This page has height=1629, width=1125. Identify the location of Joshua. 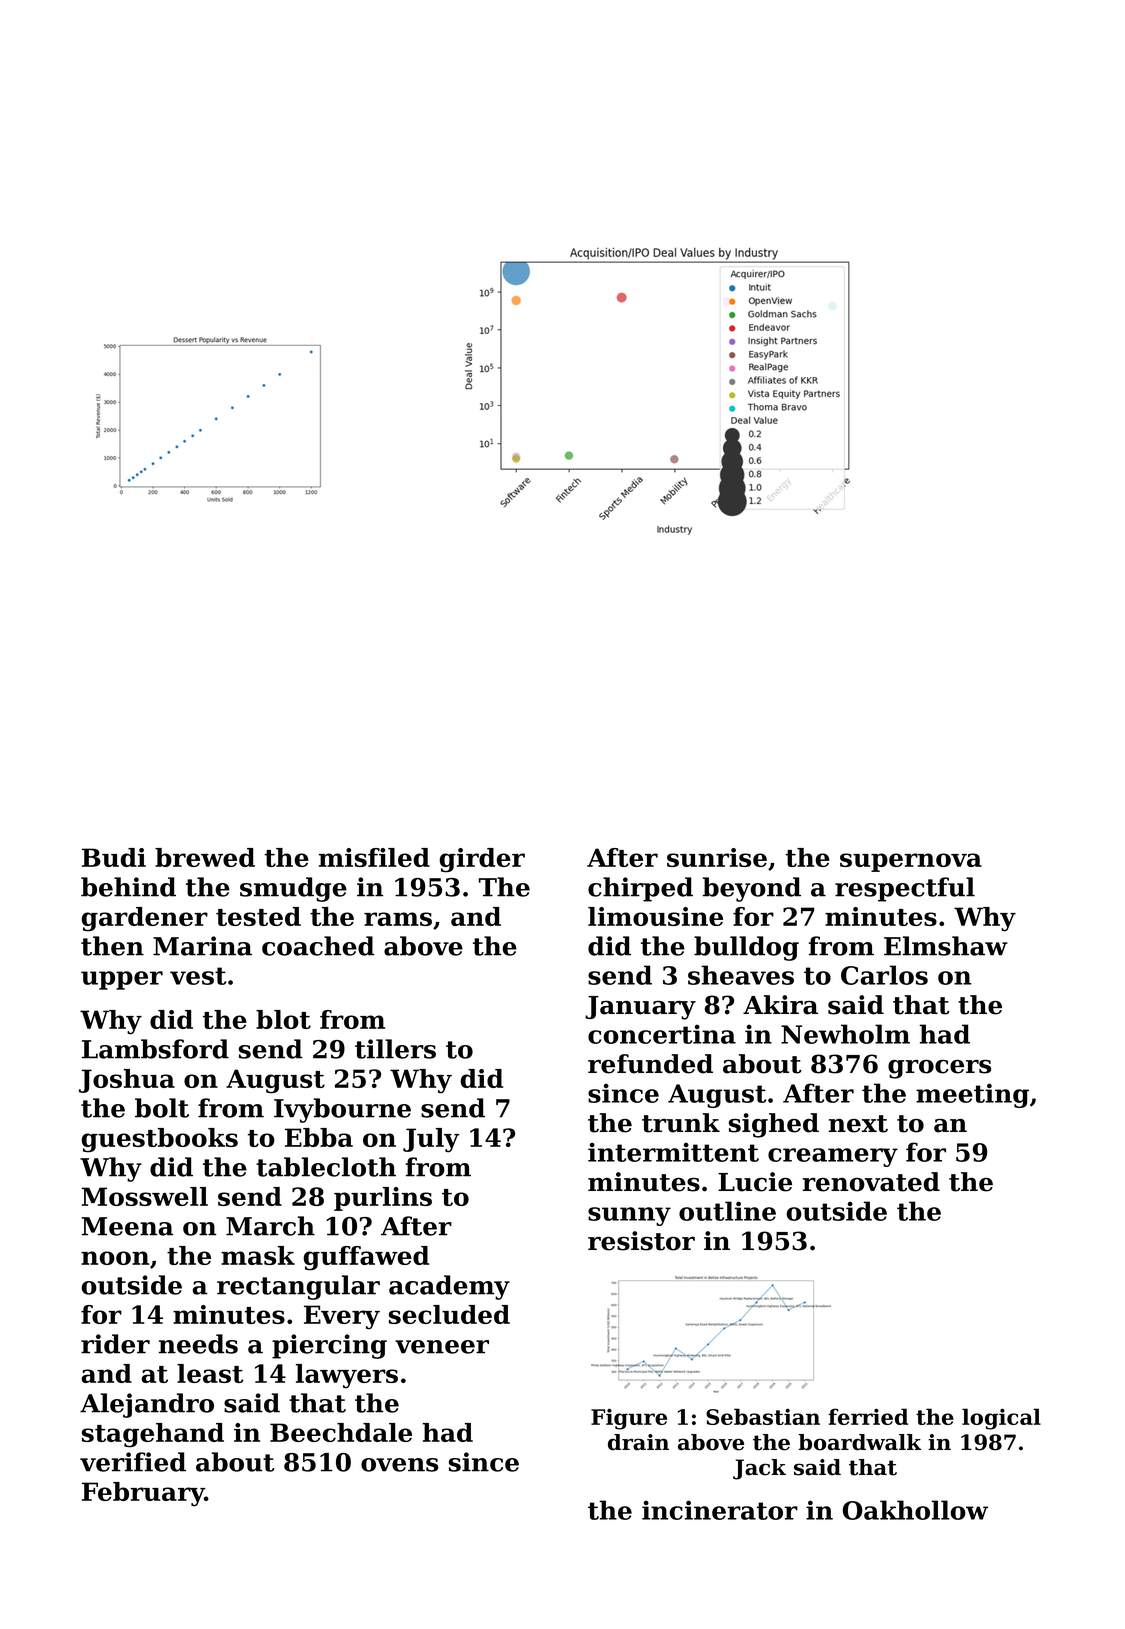
(127, 1081).
